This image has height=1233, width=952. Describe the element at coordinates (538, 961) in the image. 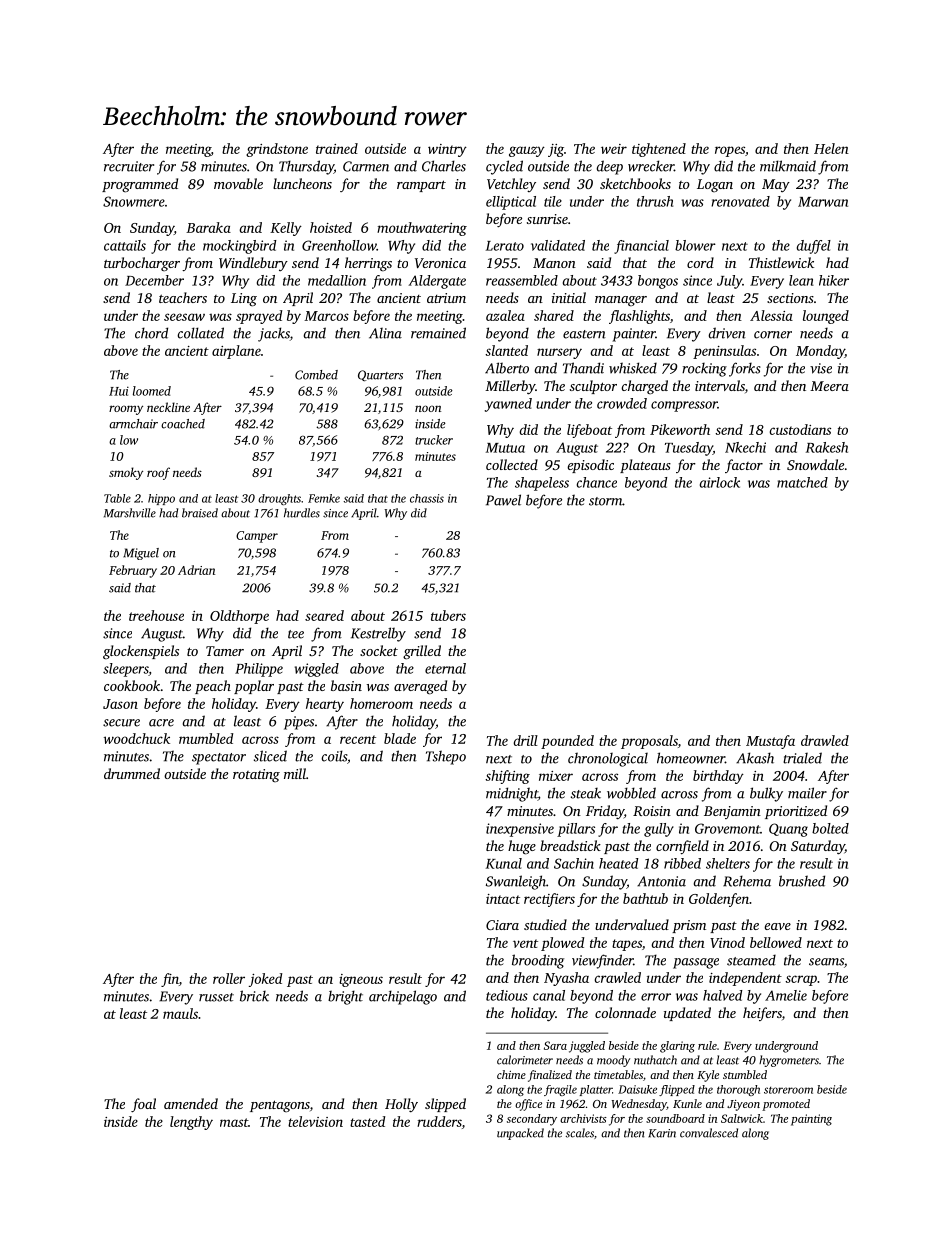

I see `brooding` at that location.
